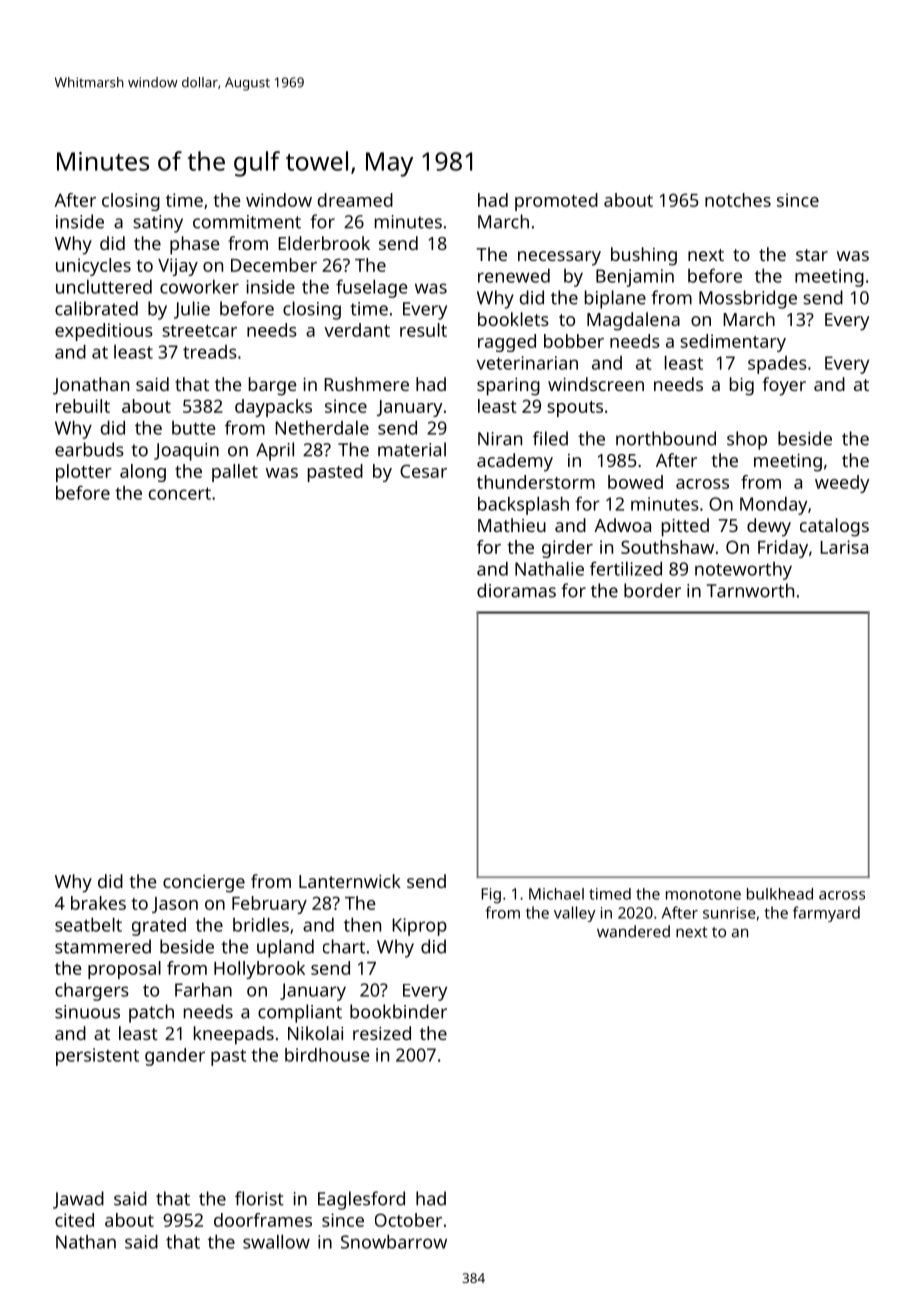 The height and width of the image is (1314, 924). Describe the element at coordinates (729, 913) in the image. I see `sunrise` at that location.
